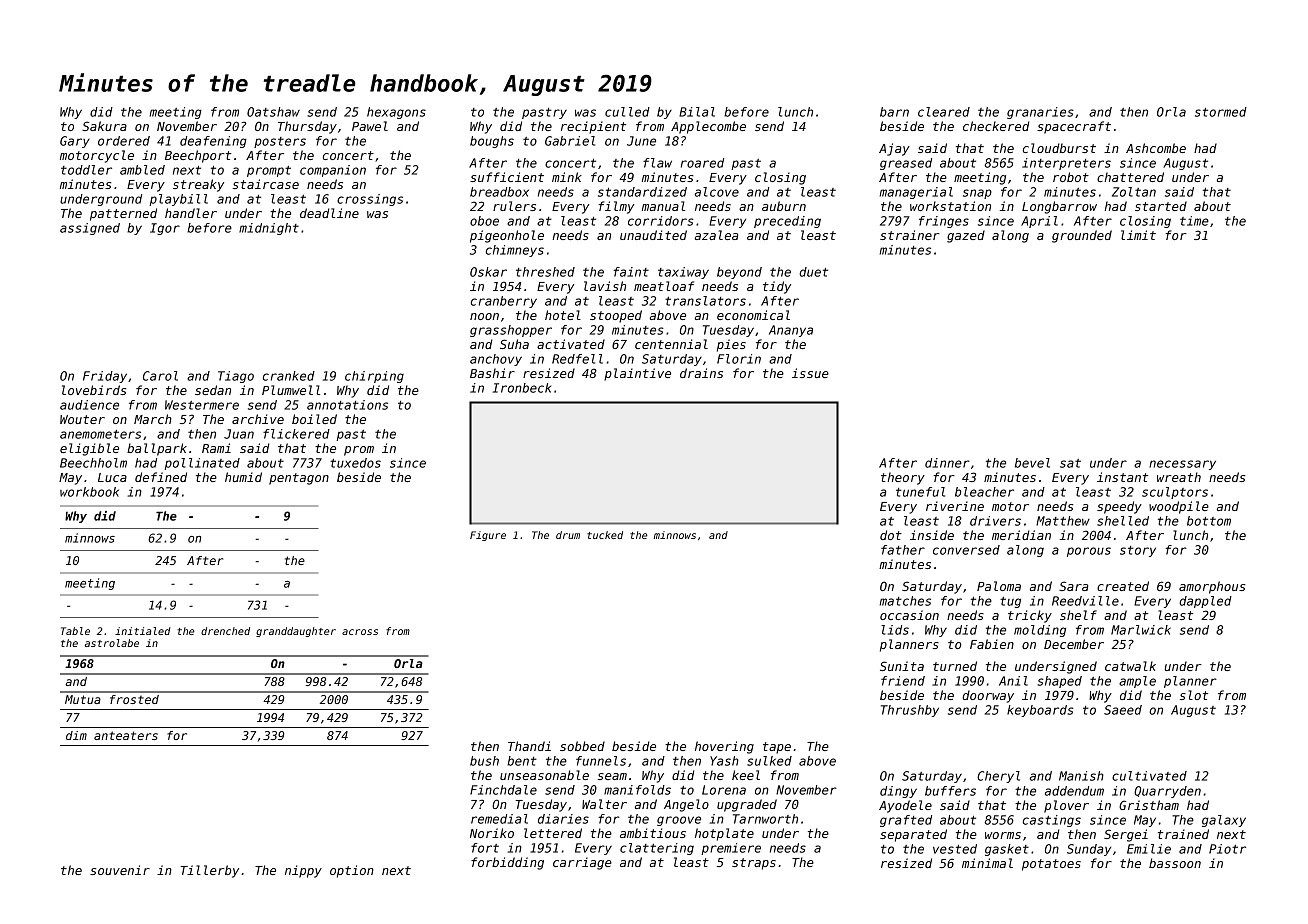 The width and height of the screenshot is (1308, 924). What do you see at coordinates (209, 871) in the screenshot?
I see `Tillerby` at bounding box center [209, 871].
